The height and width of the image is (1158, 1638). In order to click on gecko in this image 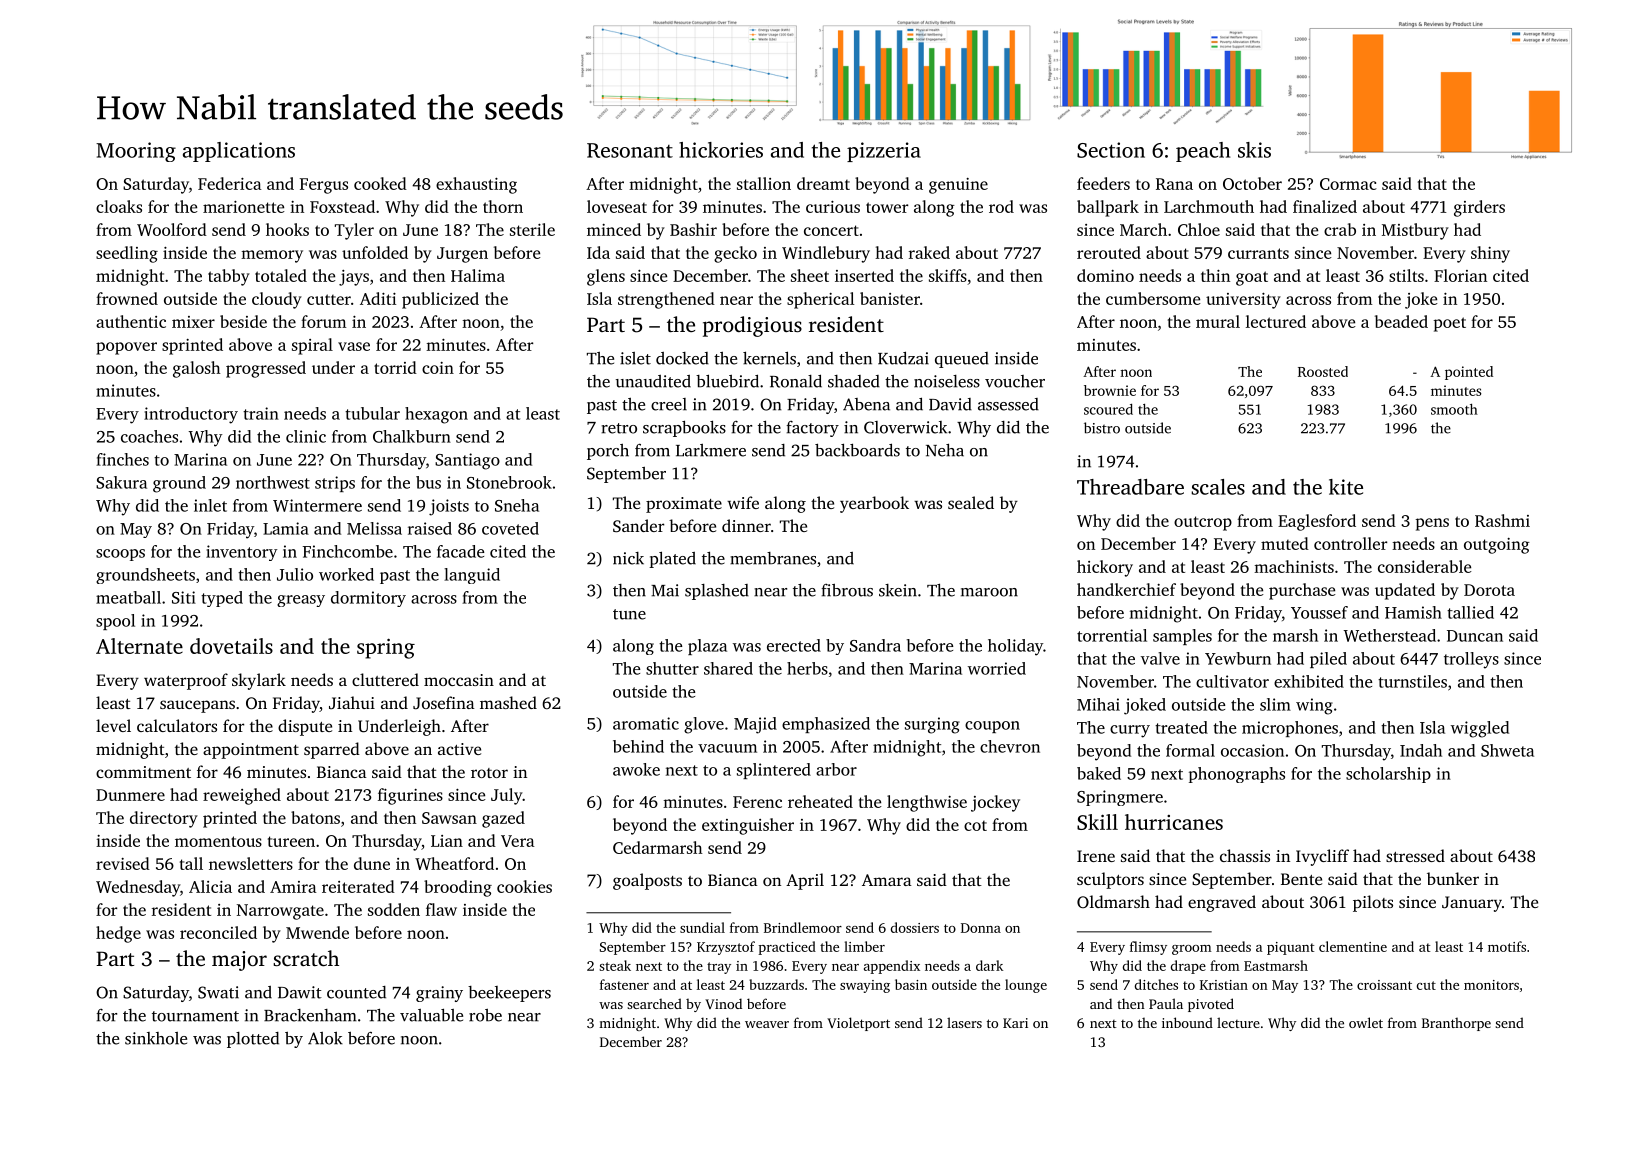, I will do `click(735, 254)`.
